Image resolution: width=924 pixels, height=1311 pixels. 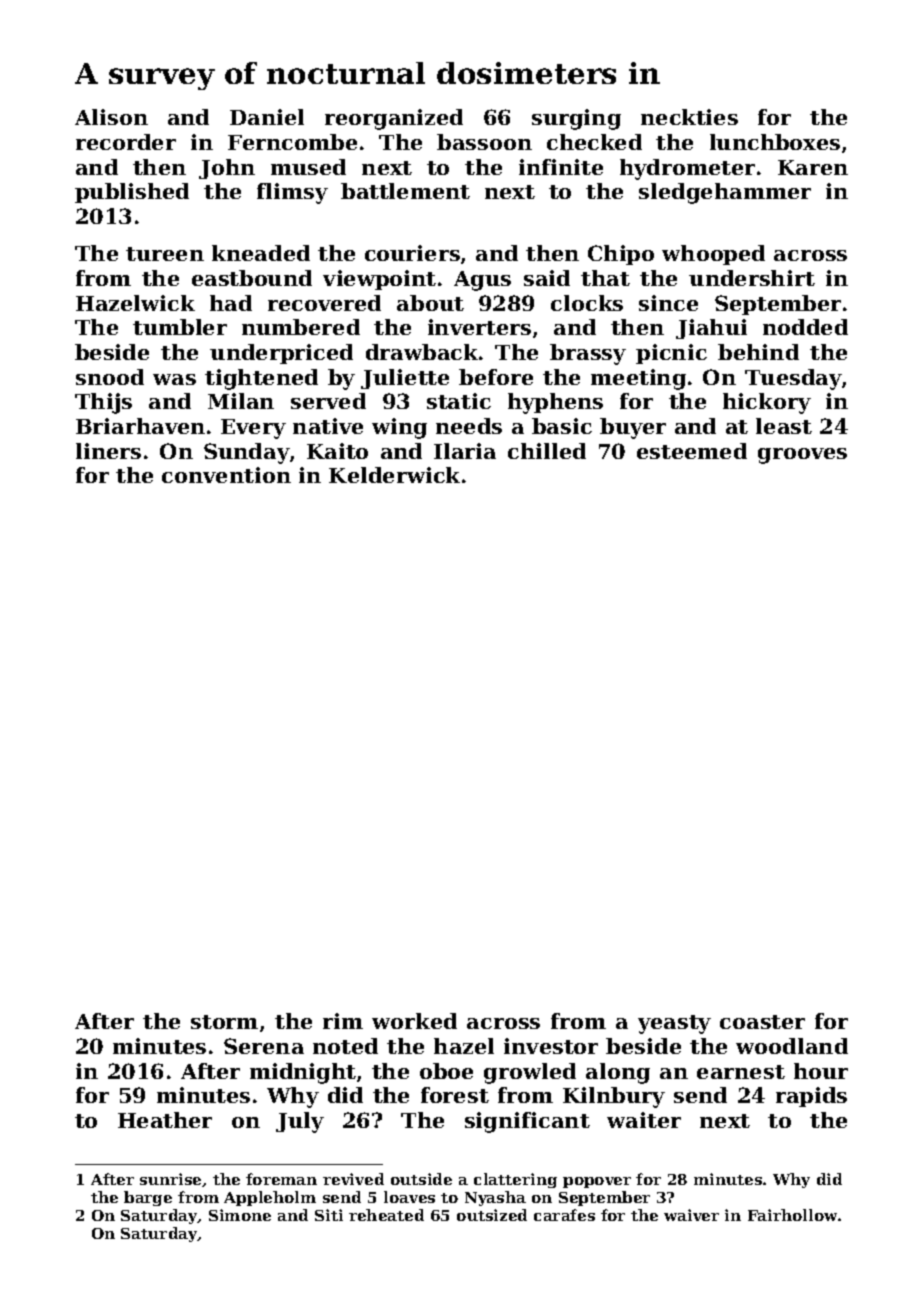 I want to click on worked, so click(x=414, y=1021).
